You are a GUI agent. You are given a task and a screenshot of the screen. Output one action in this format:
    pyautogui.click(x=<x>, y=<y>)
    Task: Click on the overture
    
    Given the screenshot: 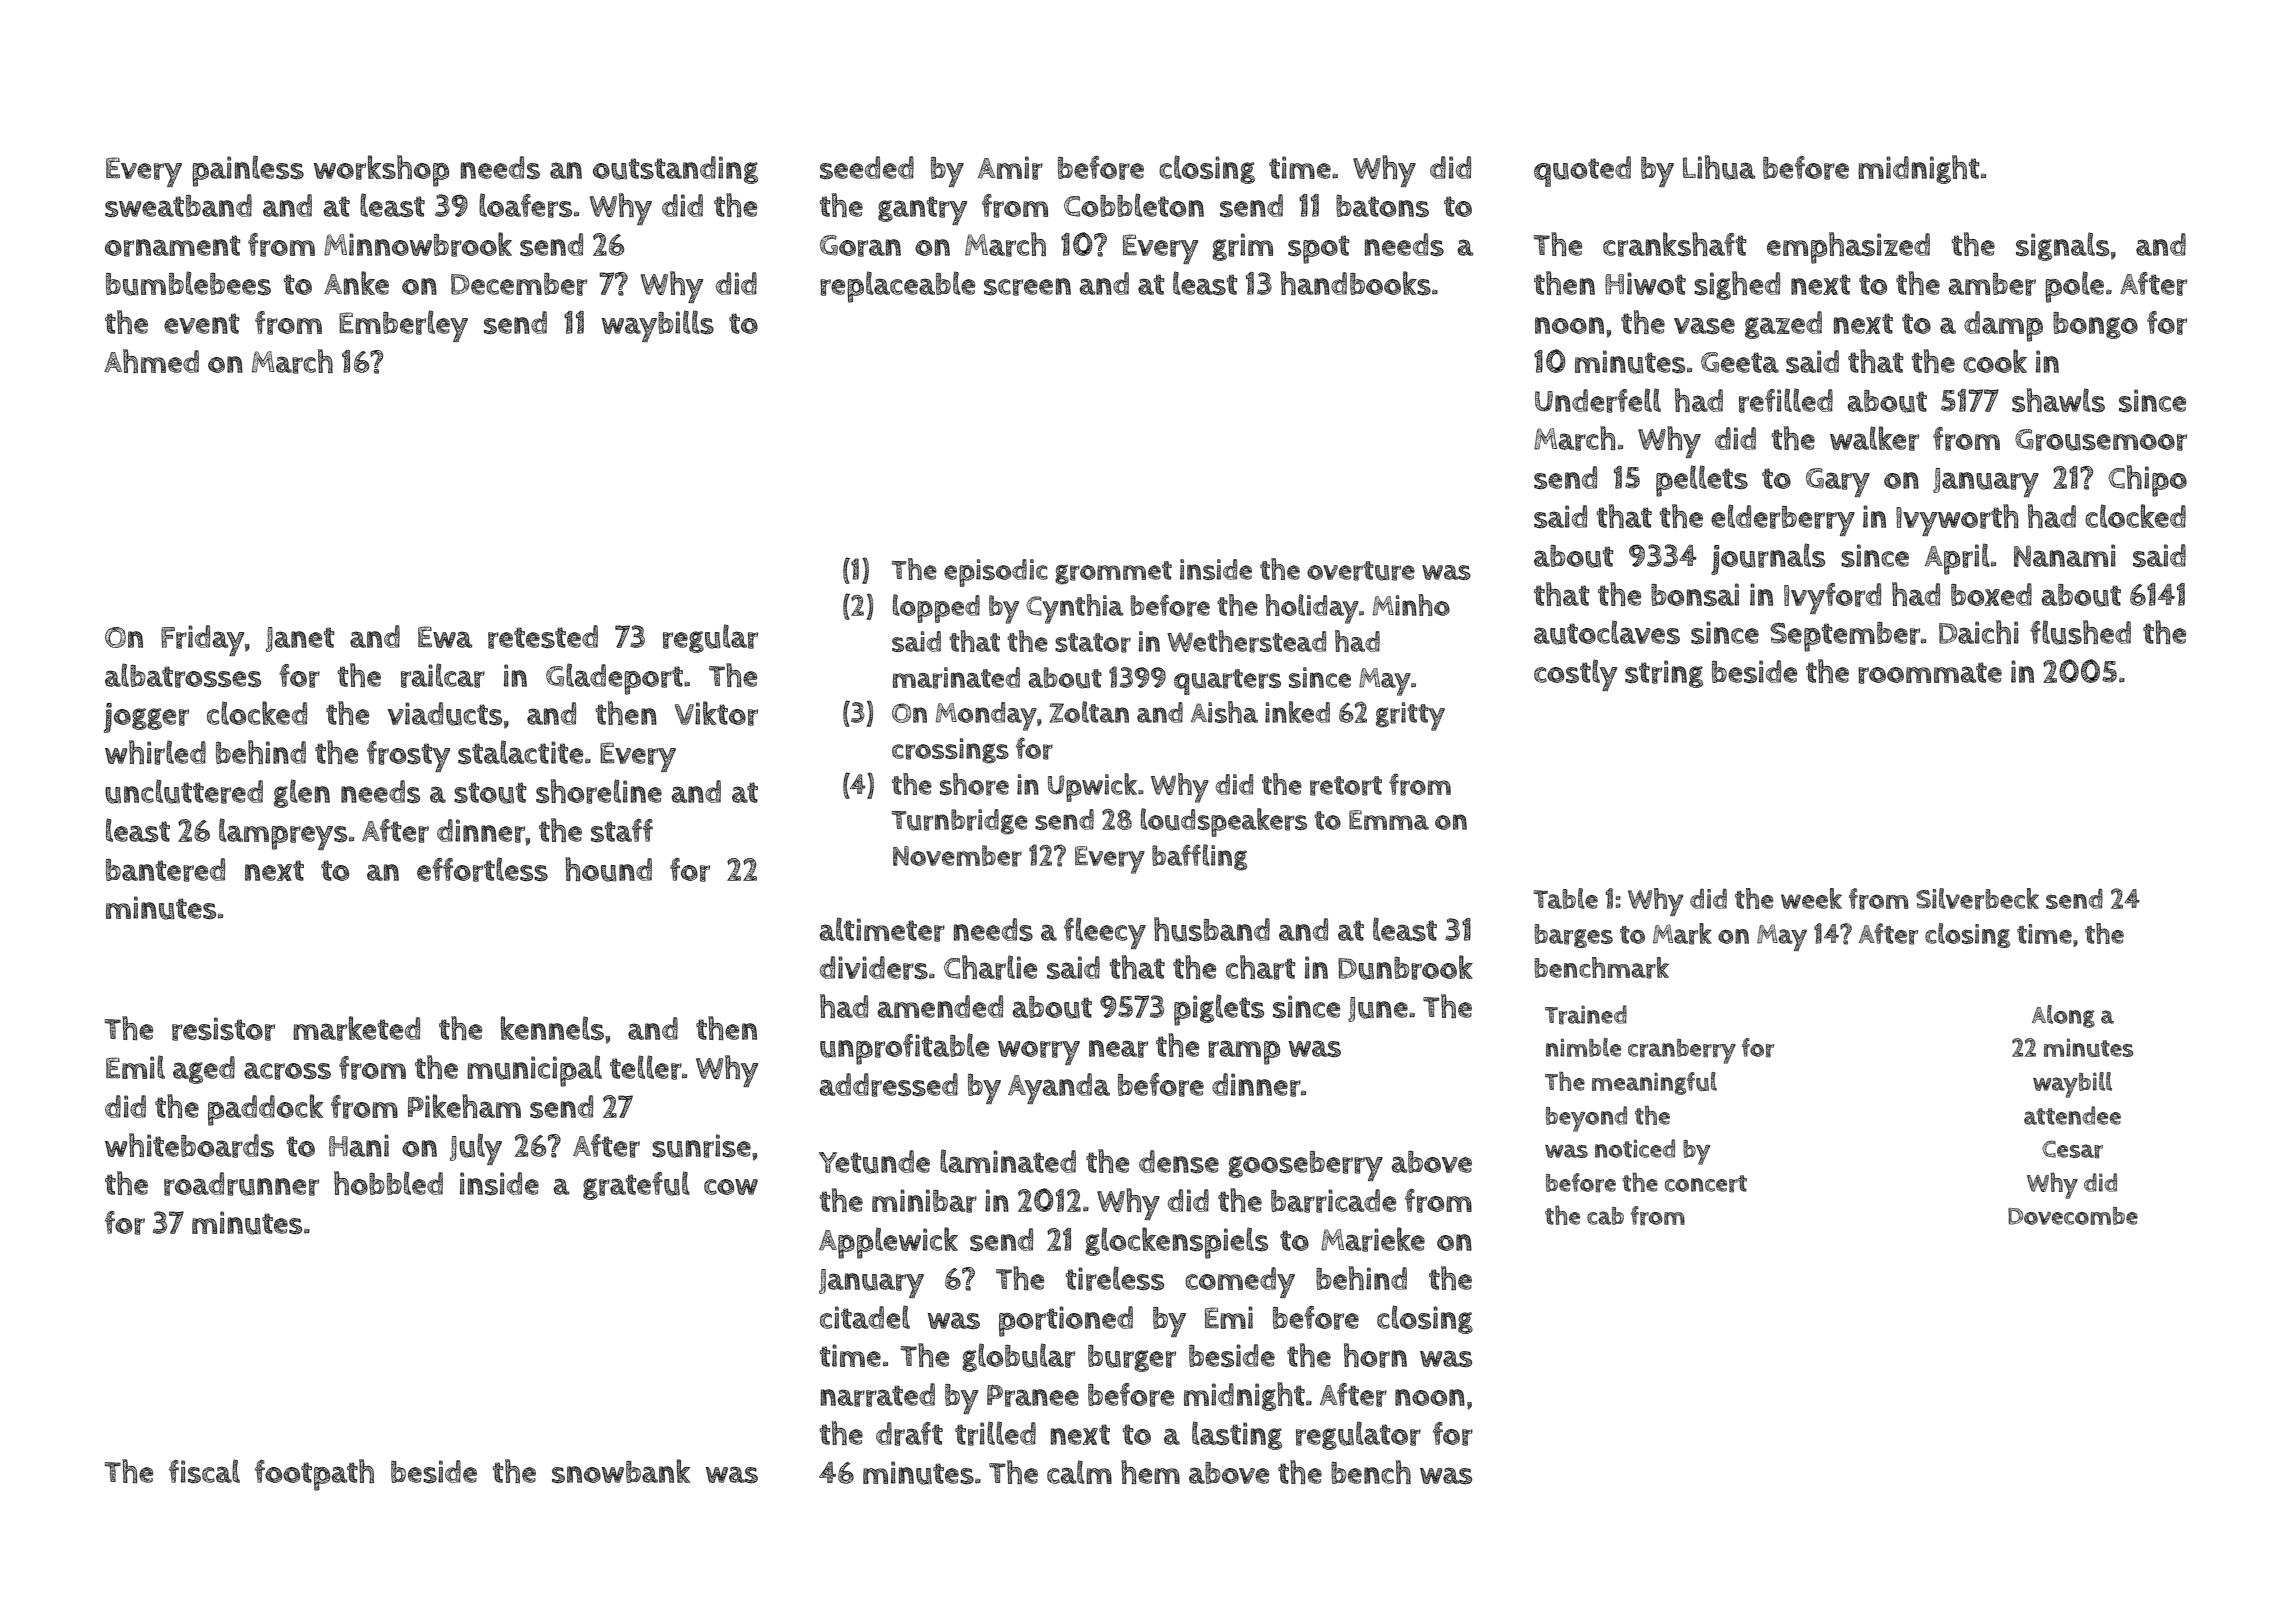 What is the action you would take?
    pyautogui.click(x=1361, y=571)
